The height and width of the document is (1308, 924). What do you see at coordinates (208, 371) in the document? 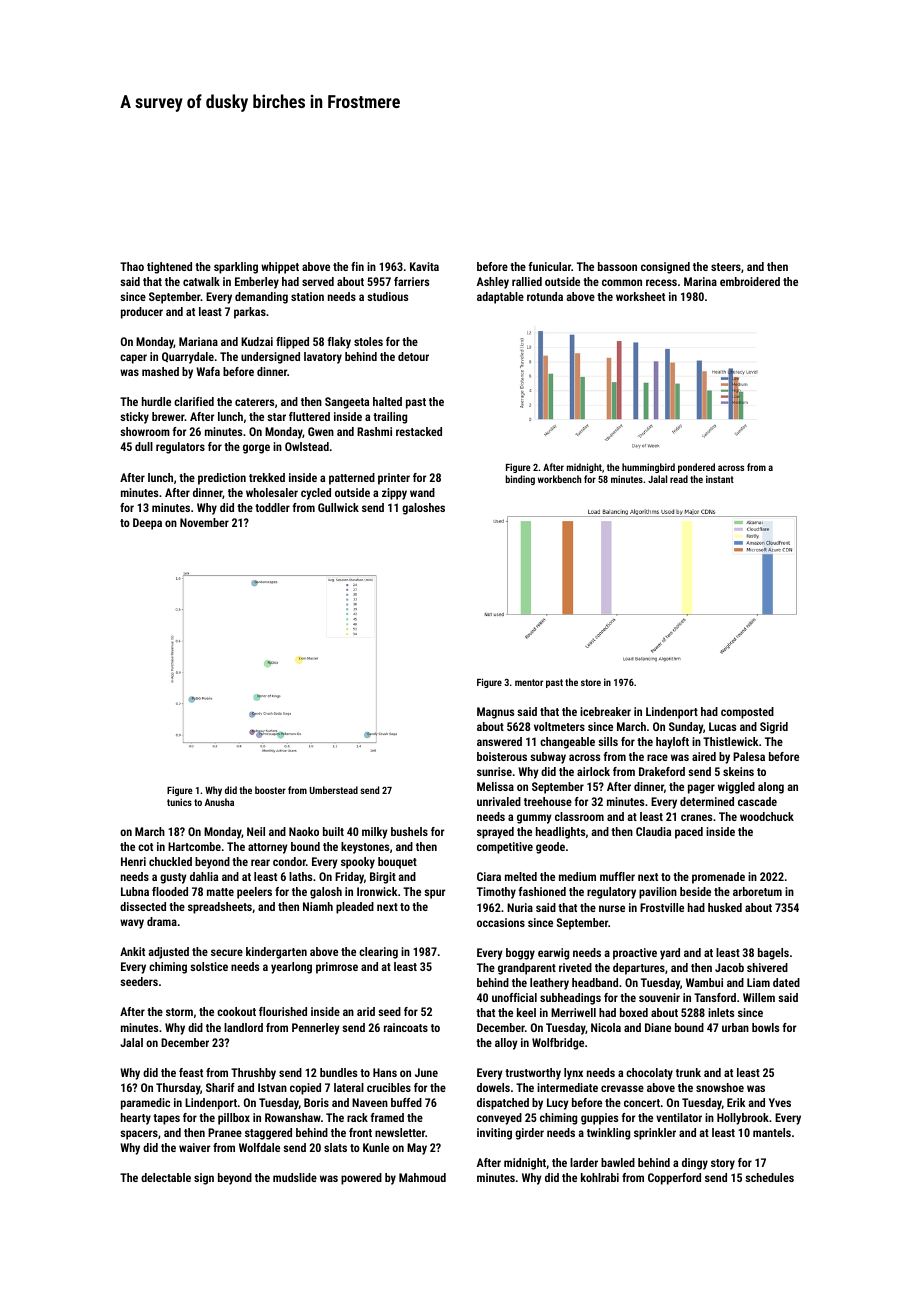
I see `Wafa` at bounding box center [208, 371].
